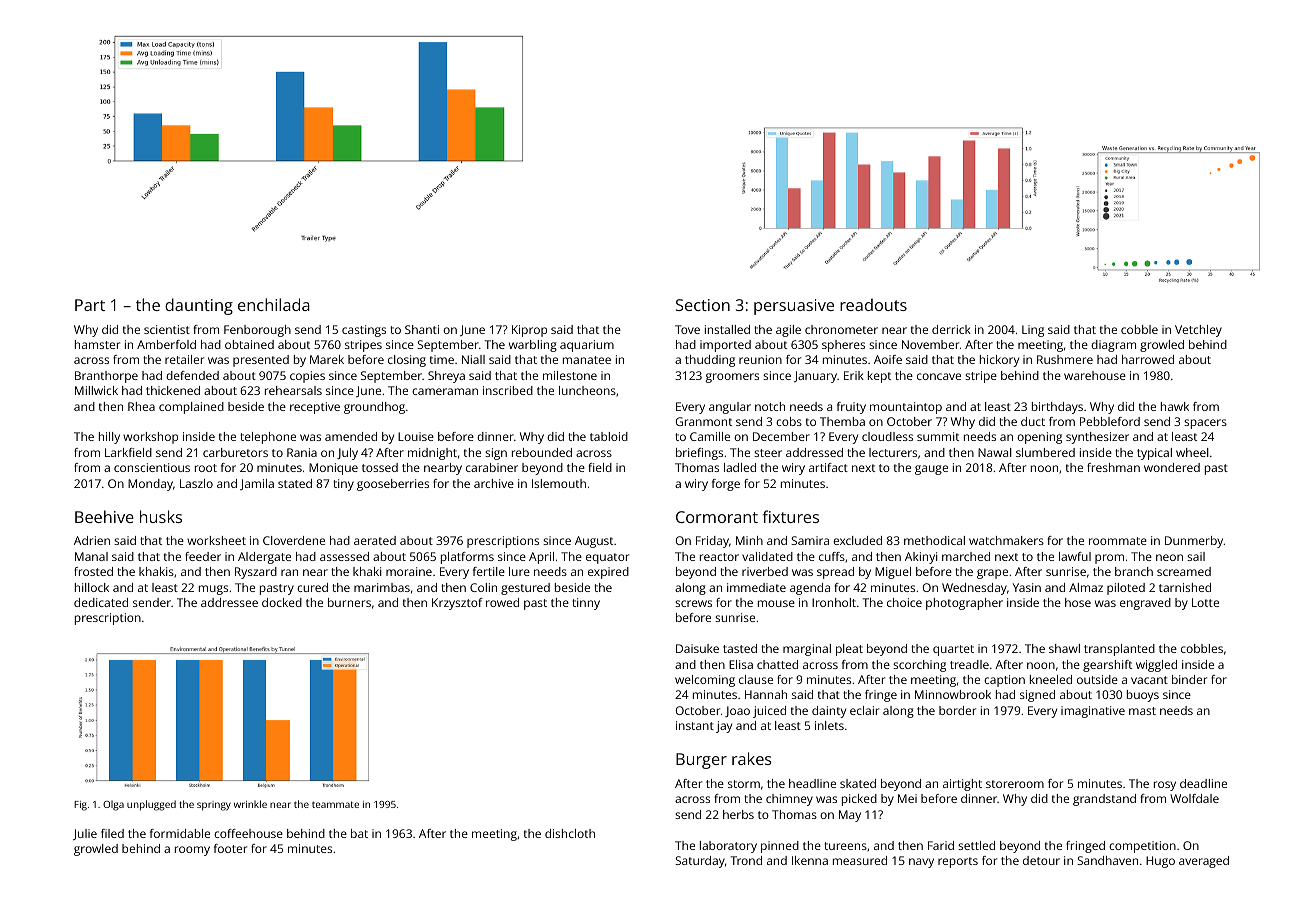 Image resolution: width=1308 pixels, height=924 pixels. I want to click on Burger, so click(701, 761).
